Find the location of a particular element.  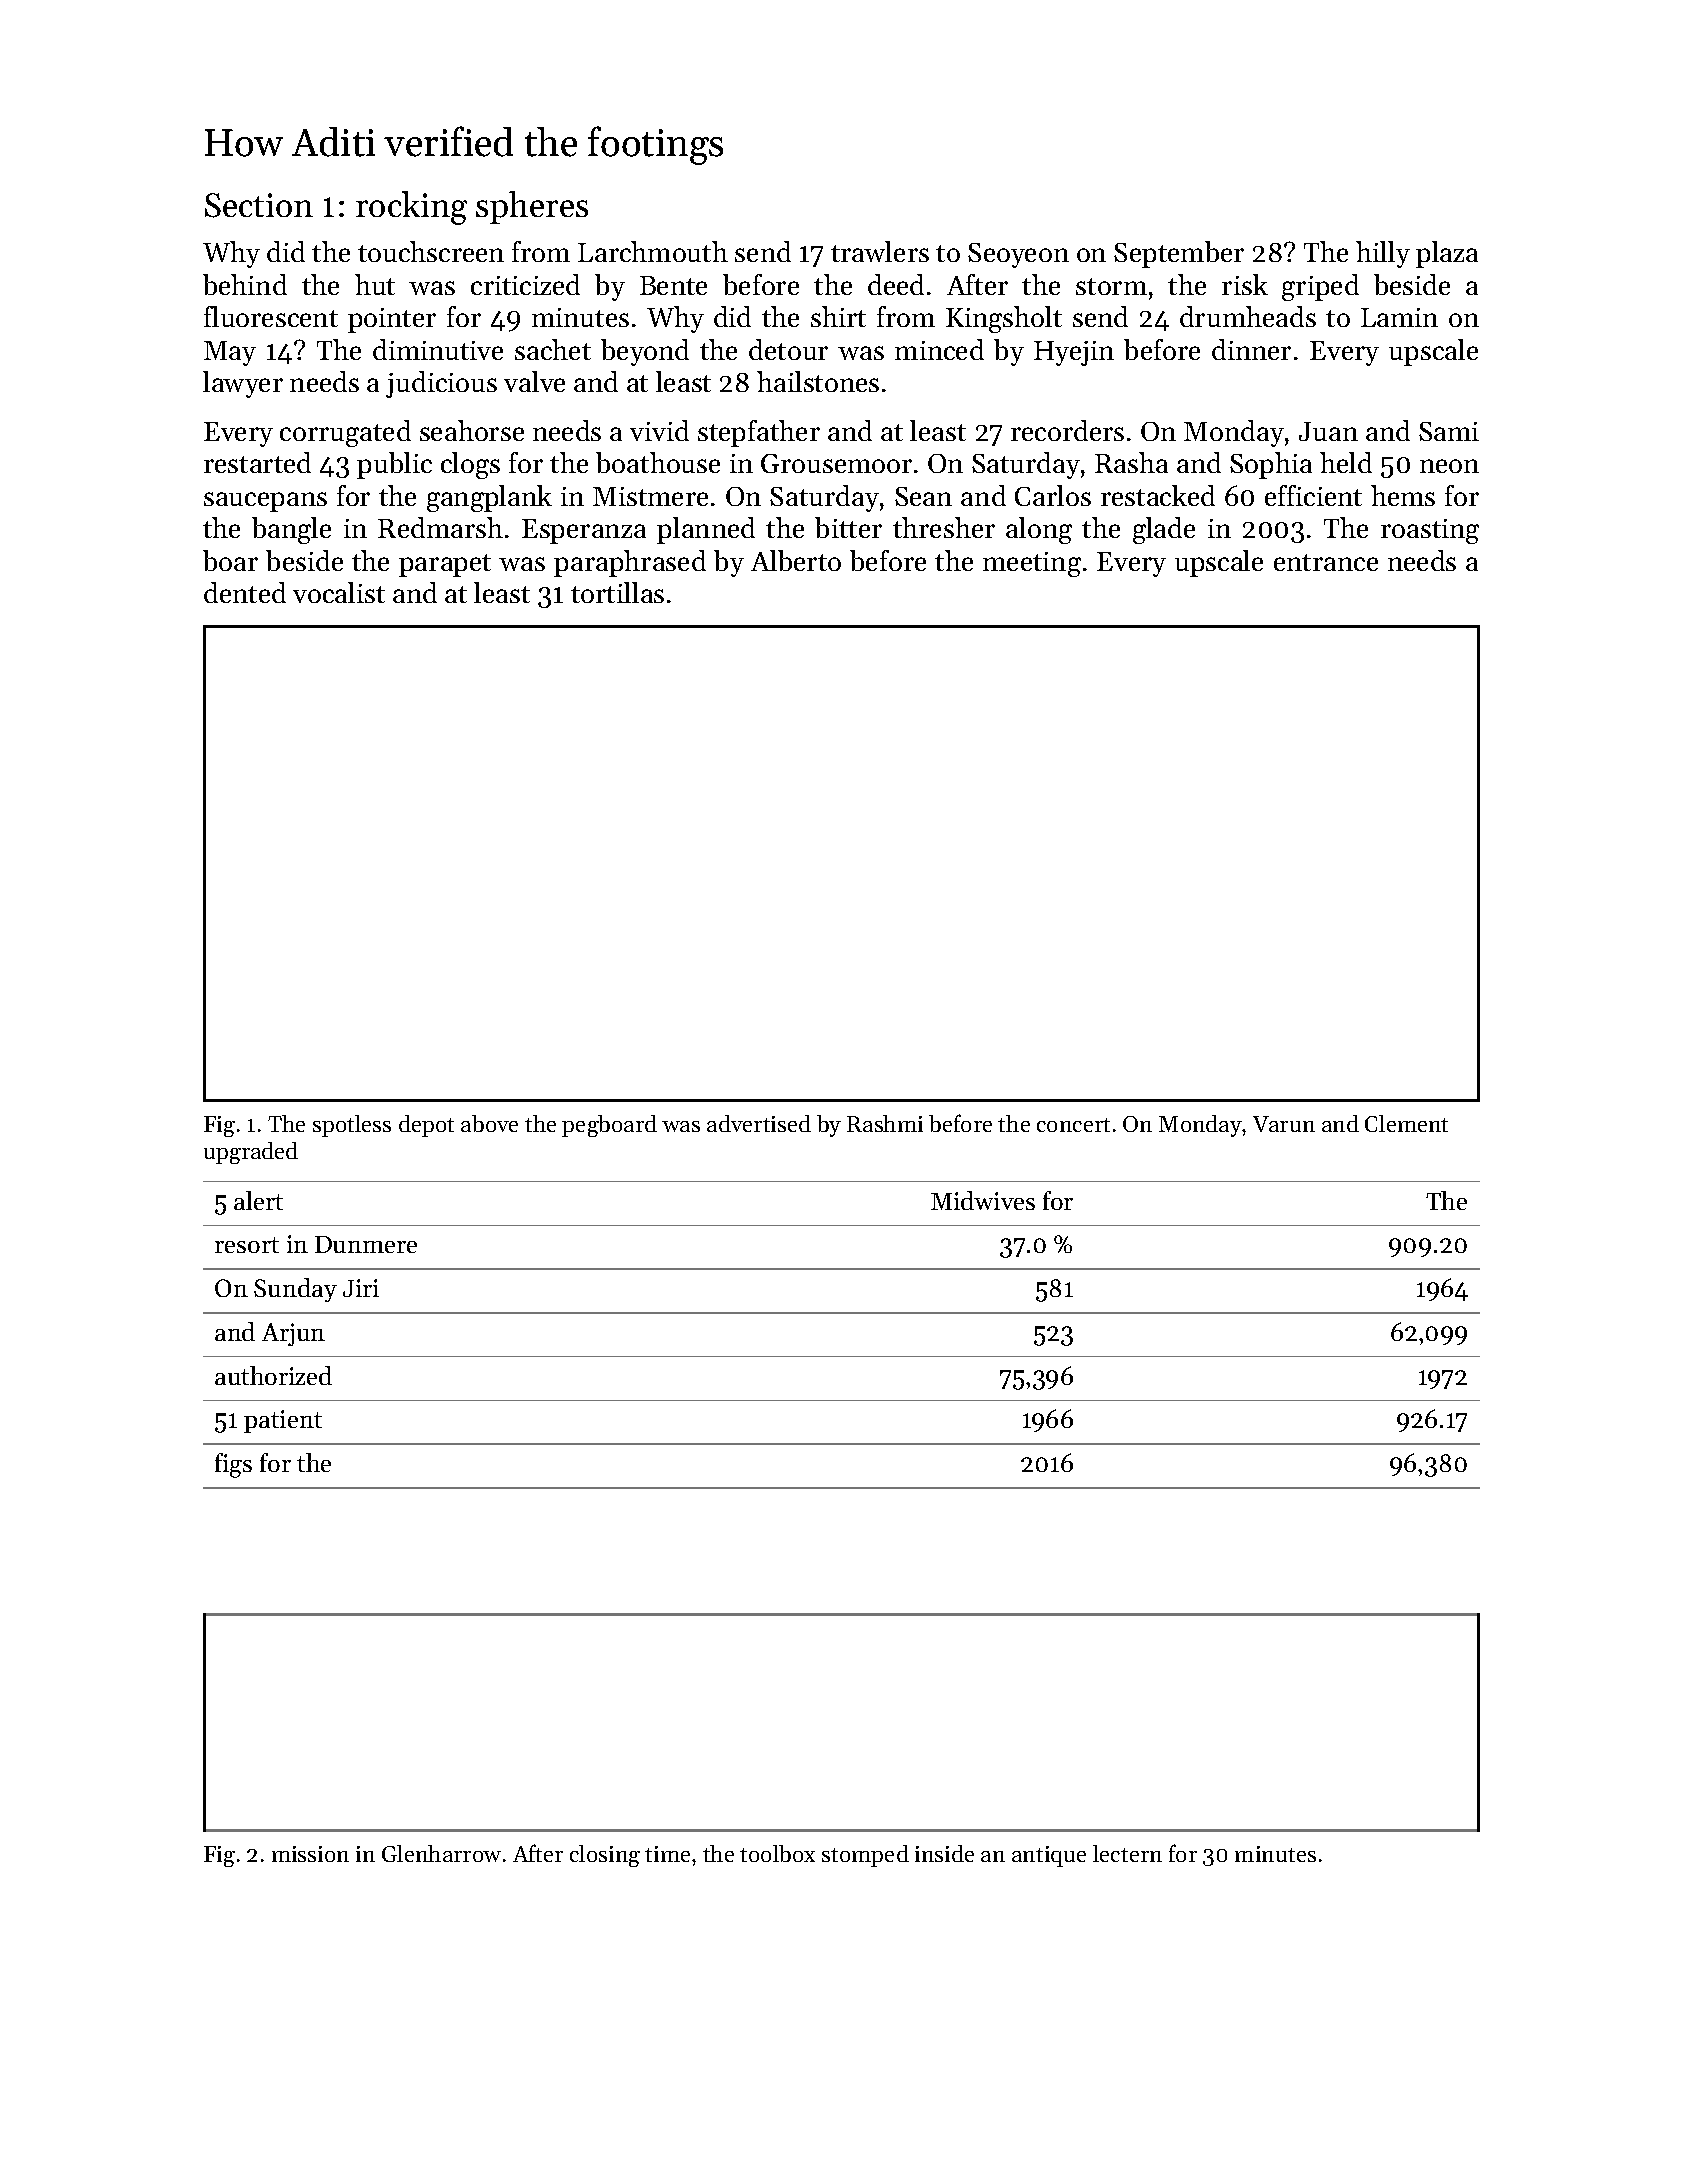

tortillas is located at coordinates (617, 592).
